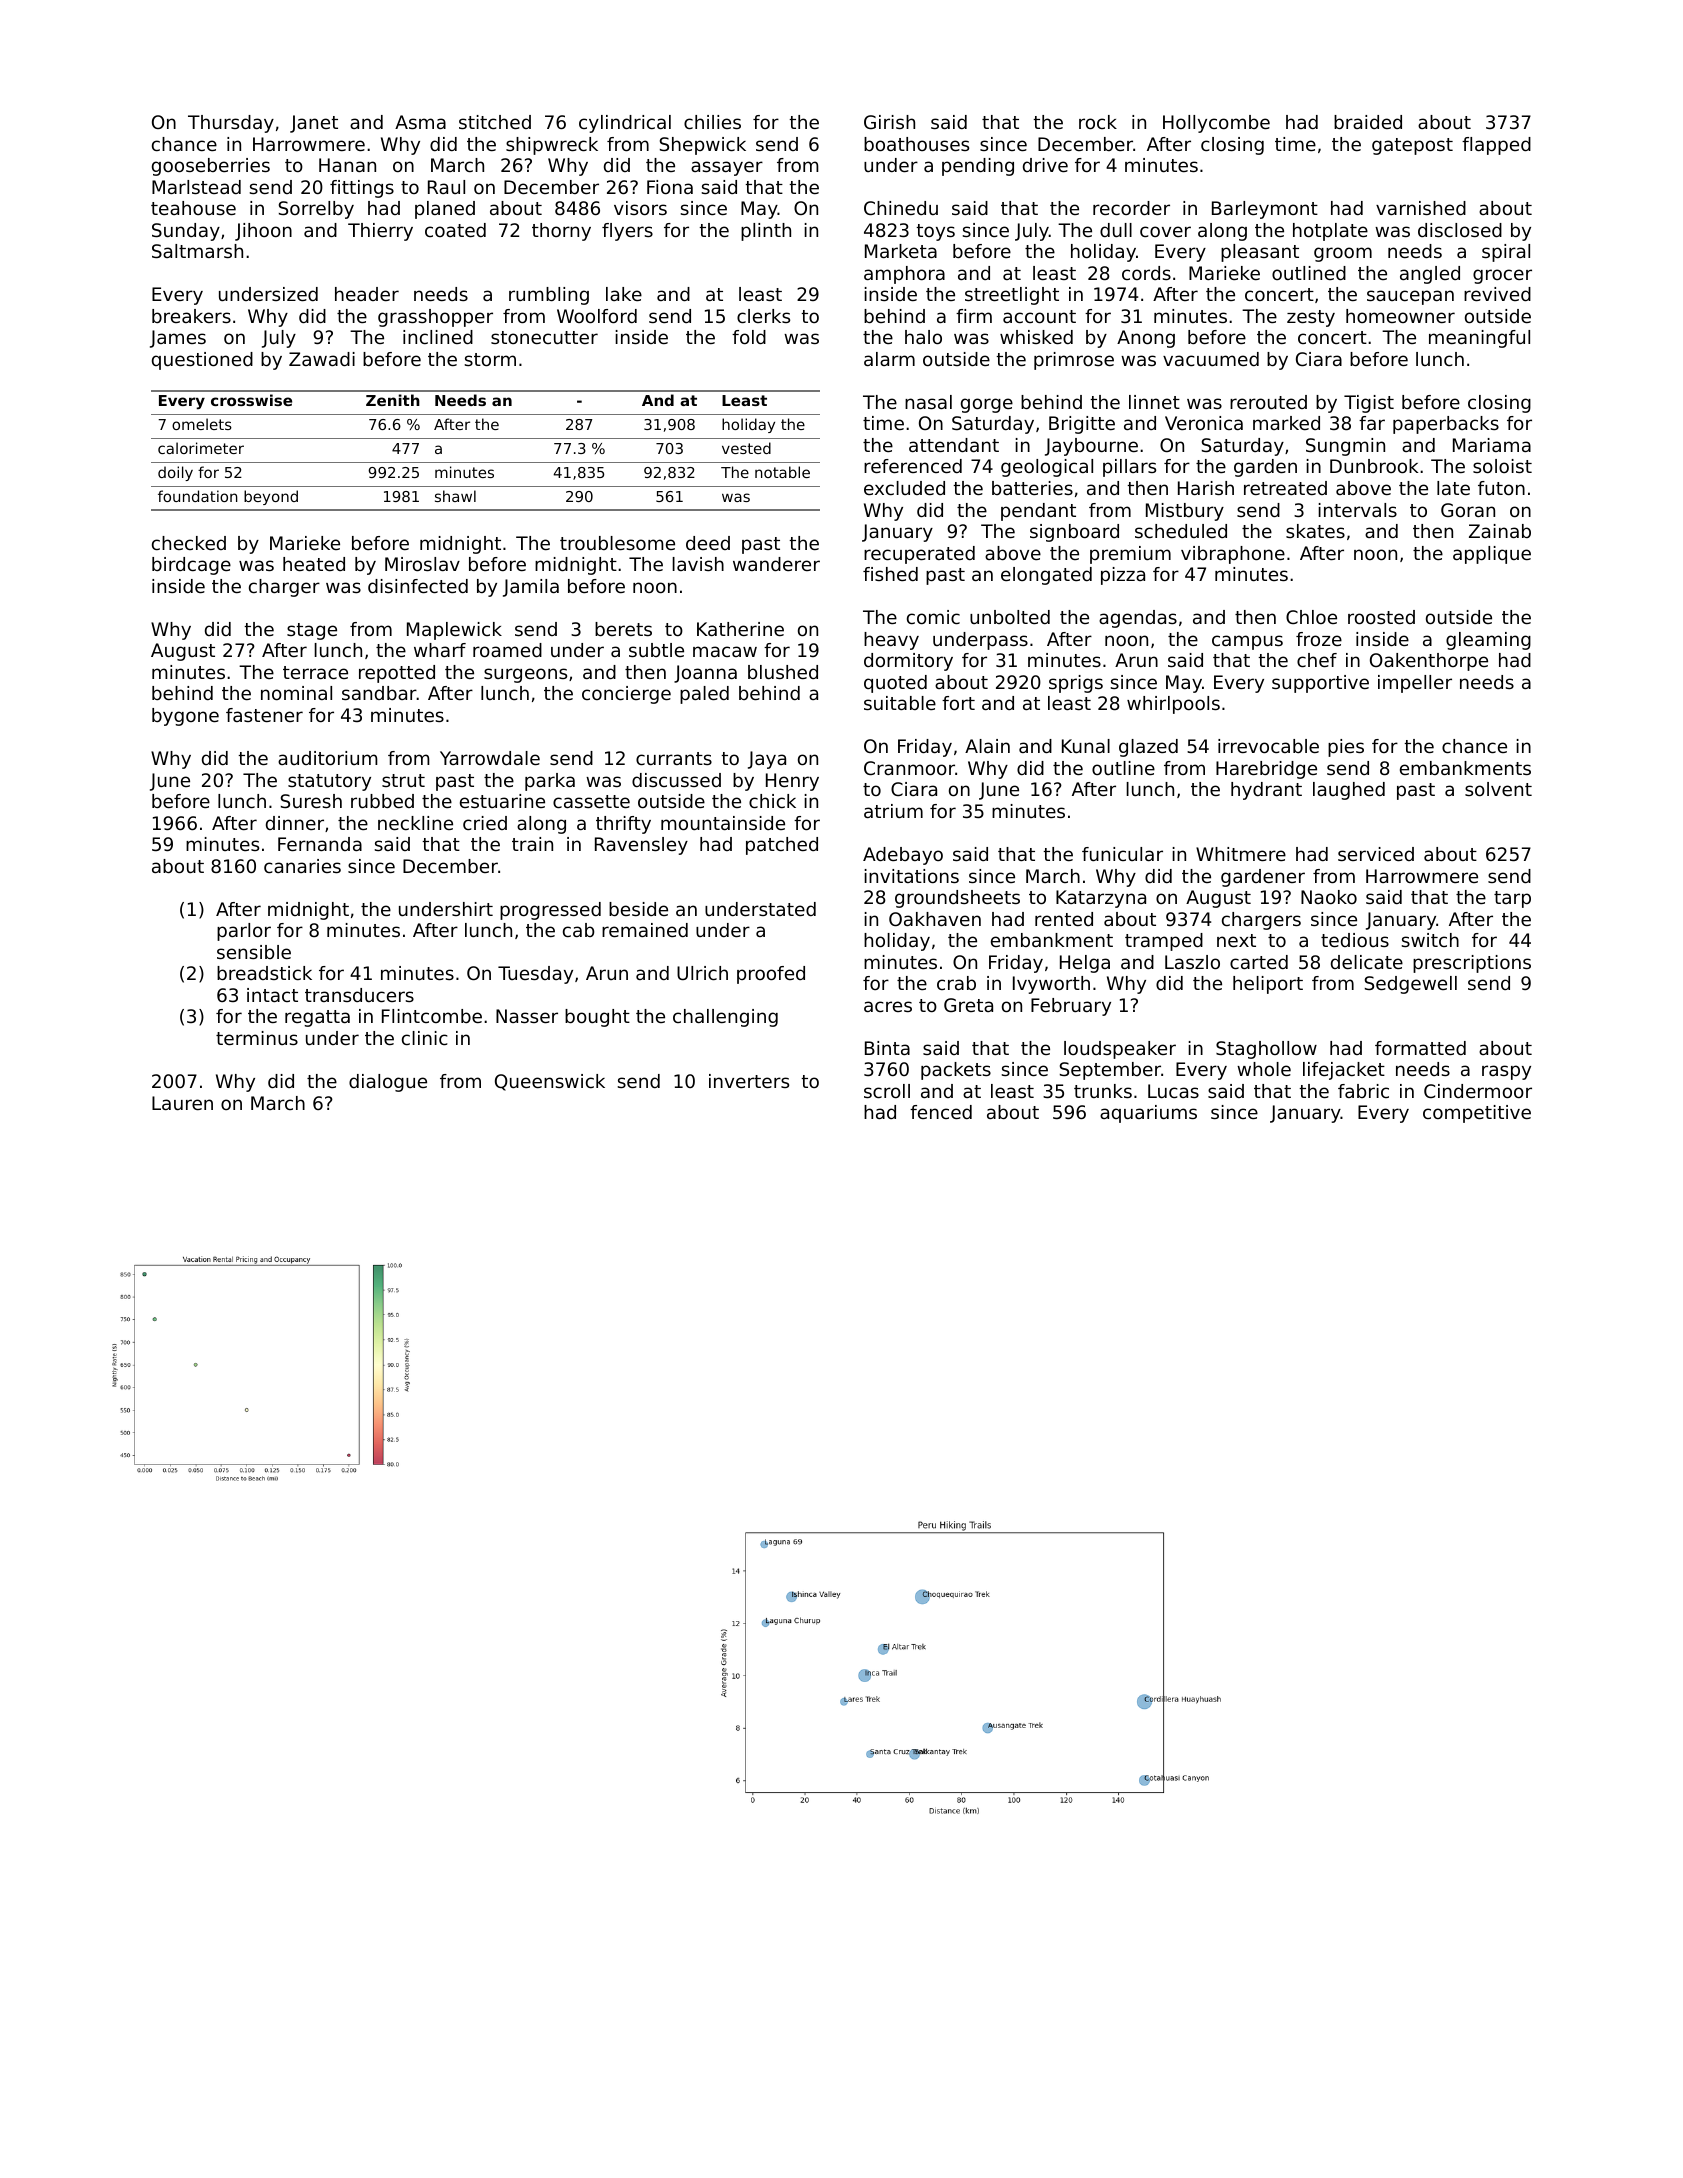  Describe the element at coordinates (1415, 684) in the screenshot. I see `impeller` at that location.
